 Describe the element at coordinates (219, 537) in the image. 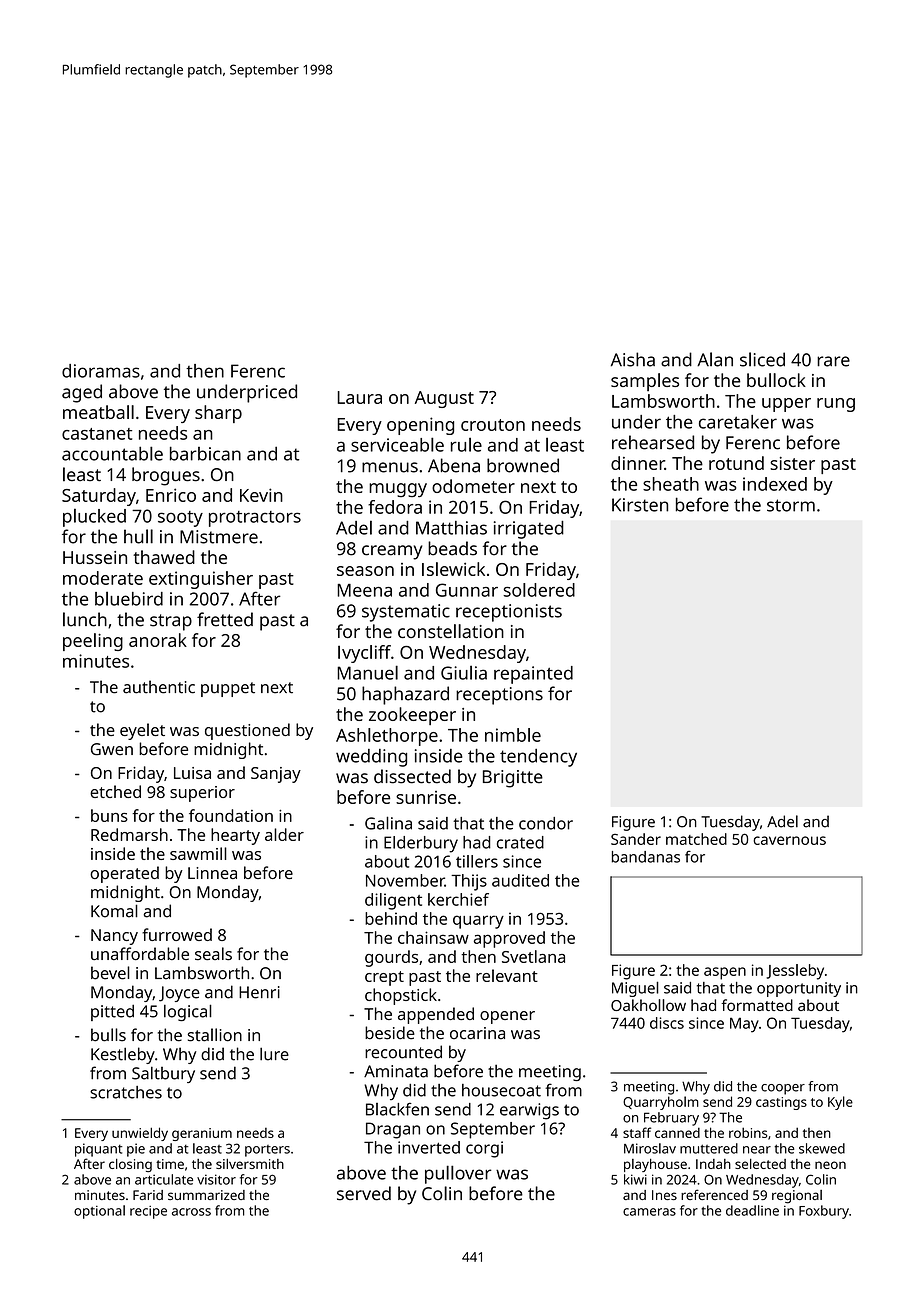

I see `Mistmere` at that location.
